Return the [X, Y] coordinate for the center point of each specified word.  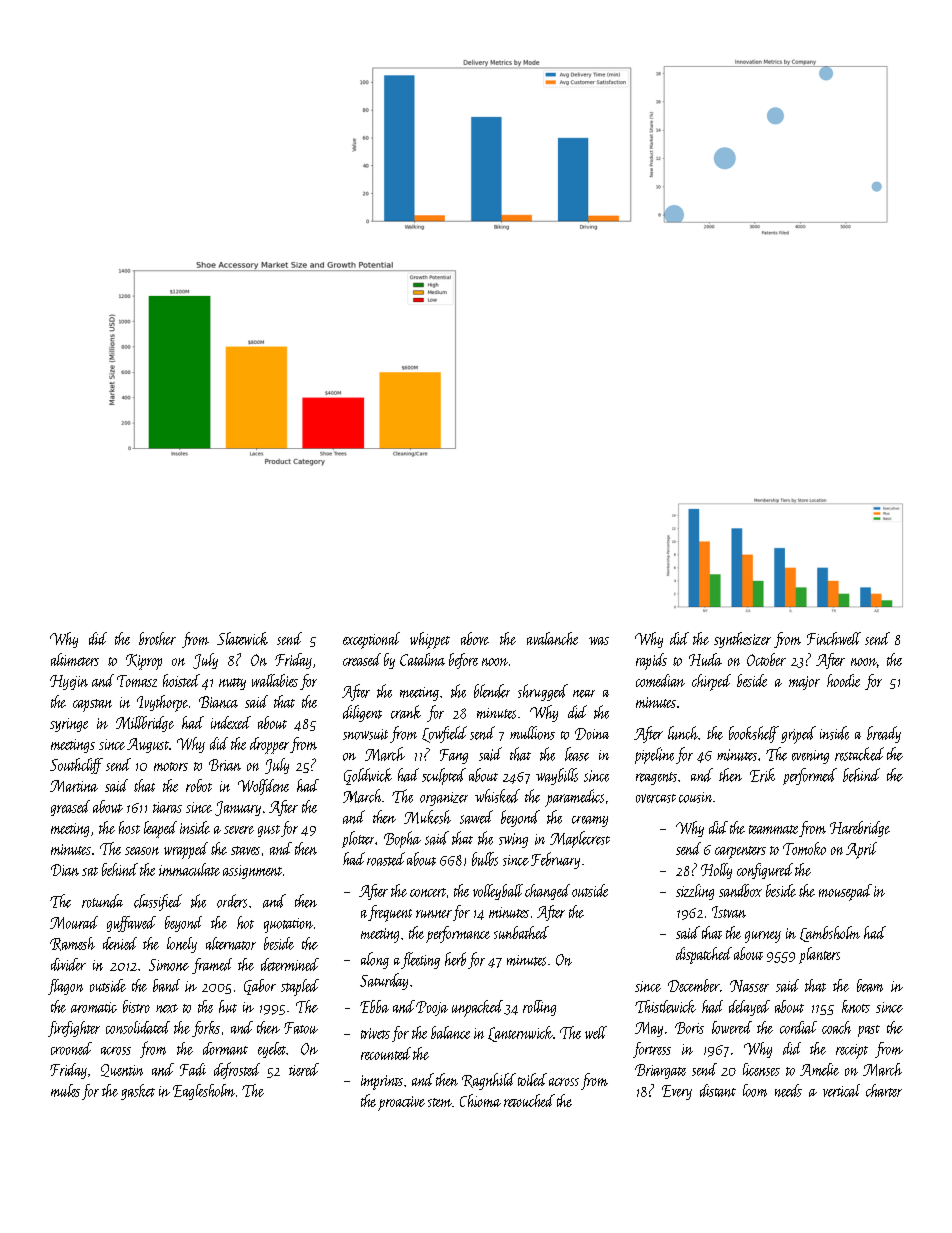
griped [798, 735]
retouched [529, 1100]
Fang [454, 756]
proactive [401, 1103]
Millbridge [145, 724]
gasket [138, 1092]
